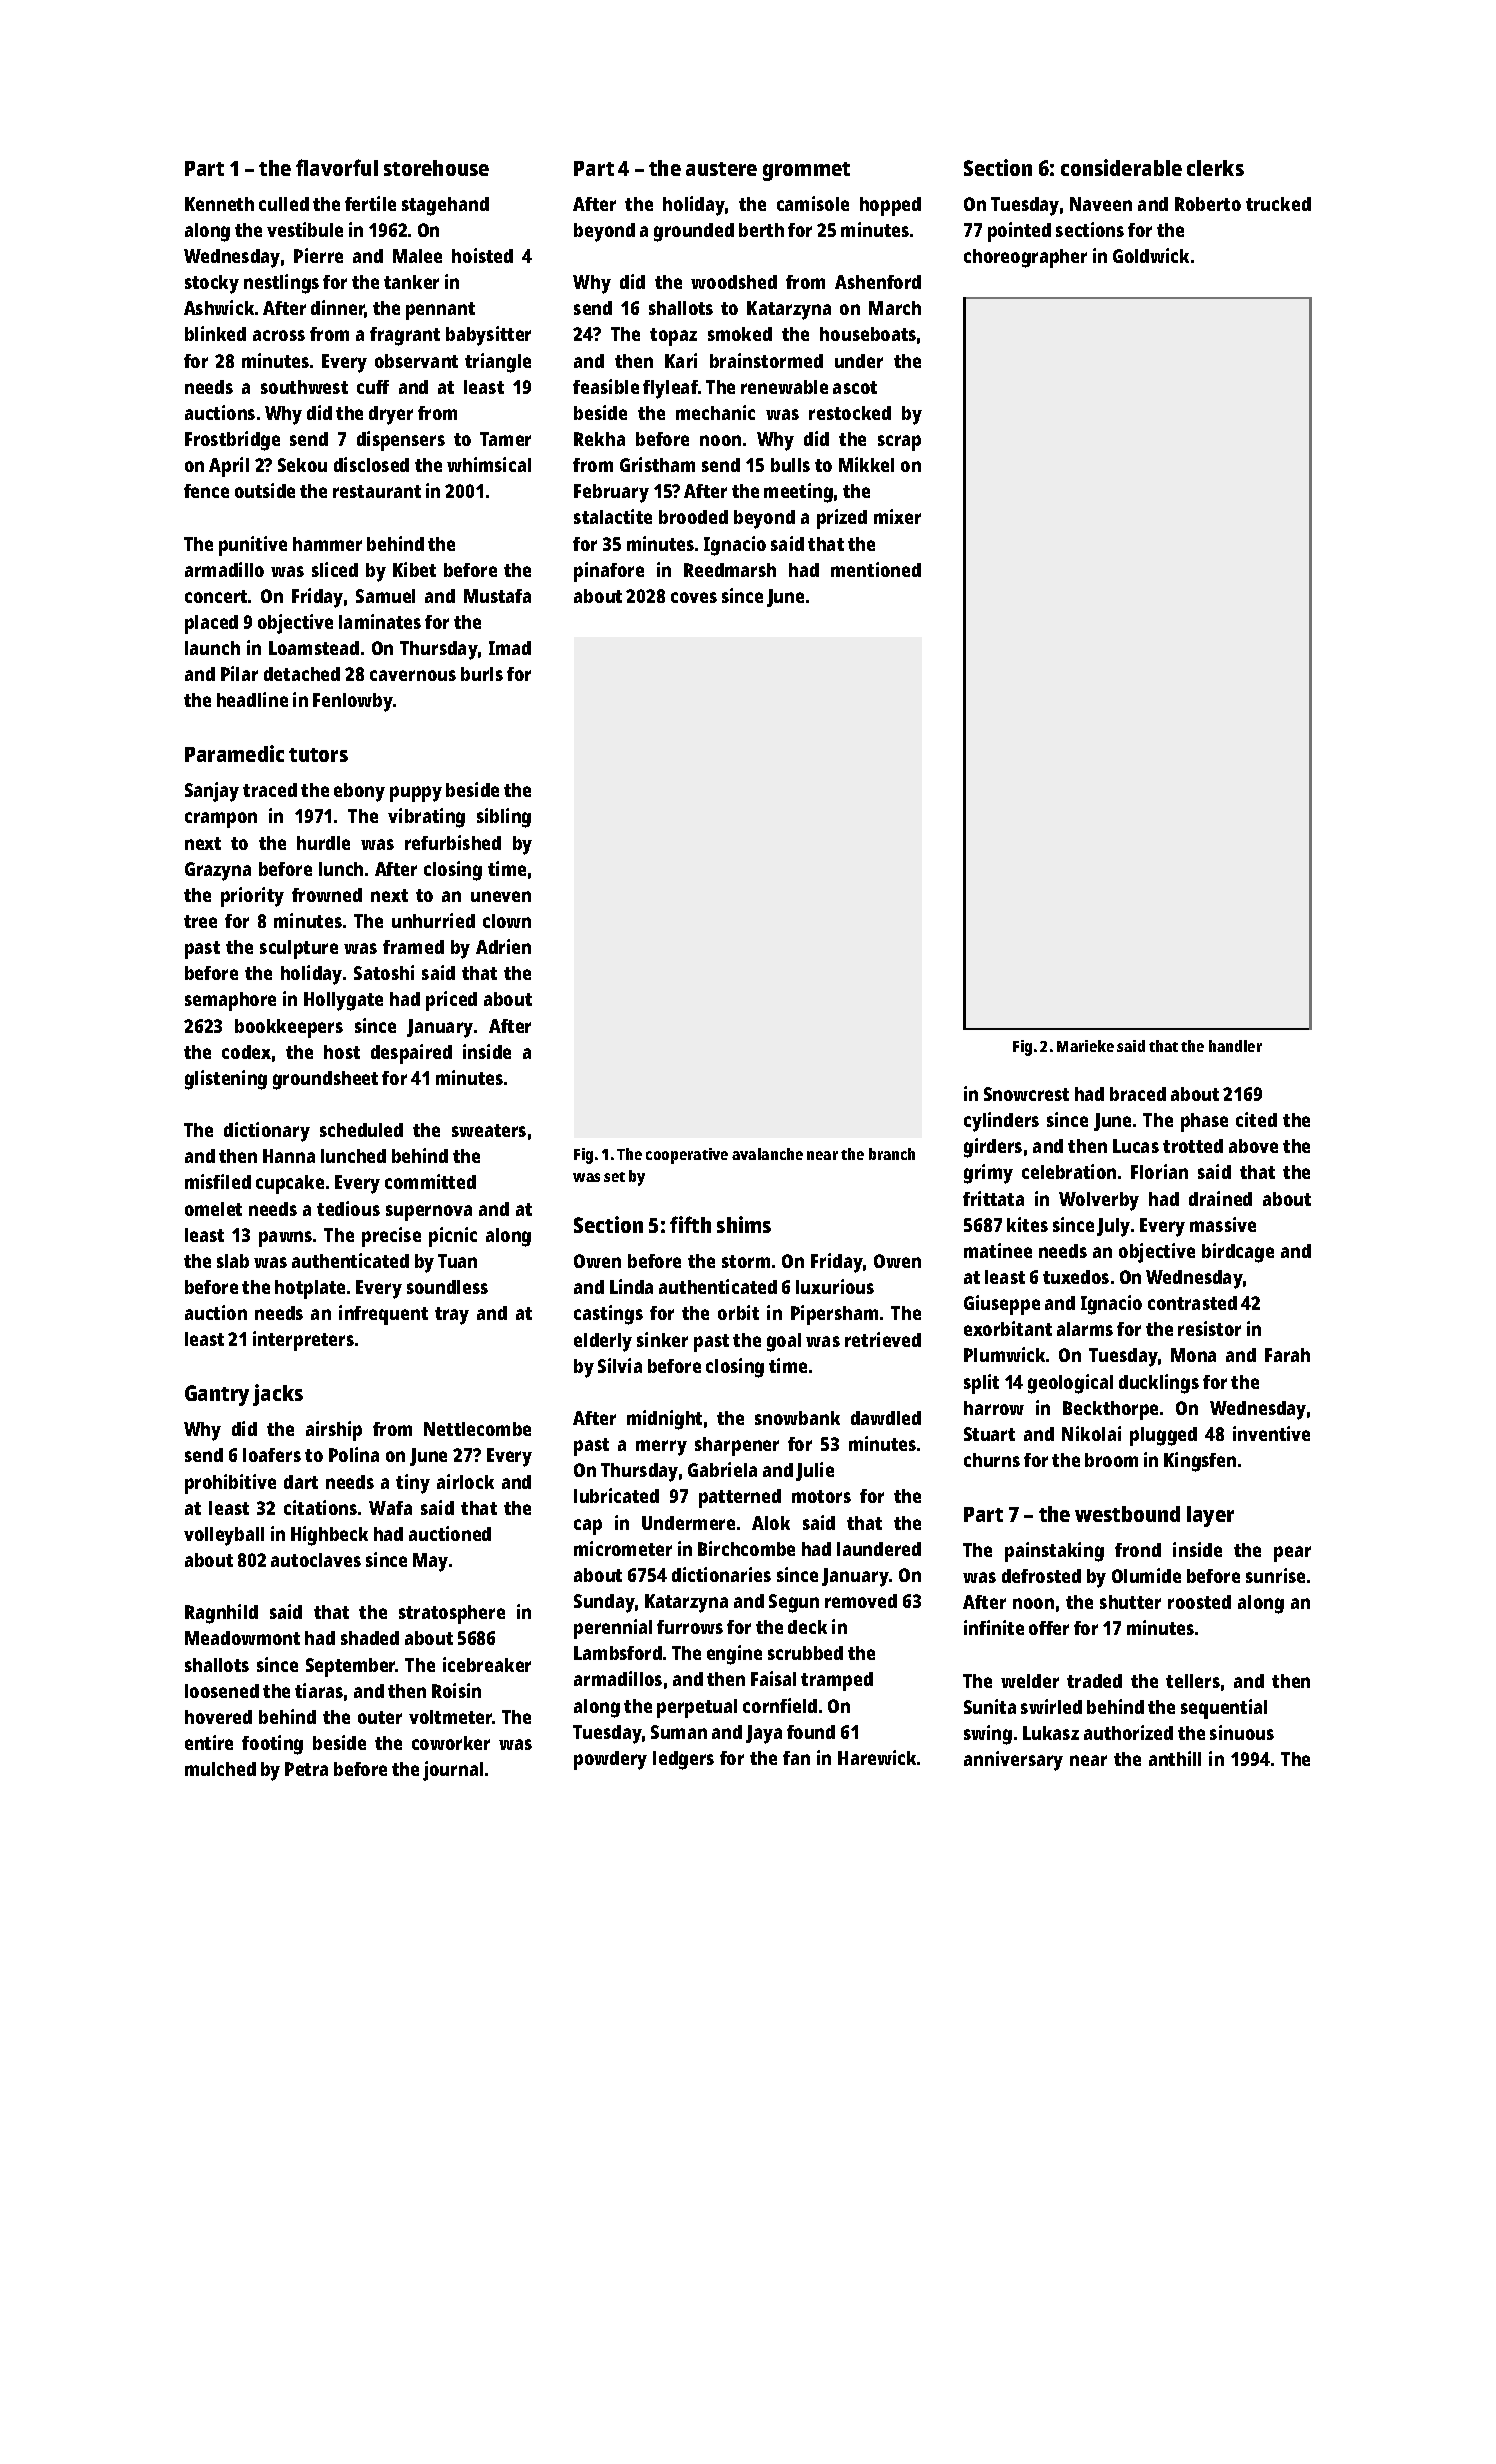  Describe the element at coordinates (613, 516) in the screenshot. I see `stalactite` at that location.
